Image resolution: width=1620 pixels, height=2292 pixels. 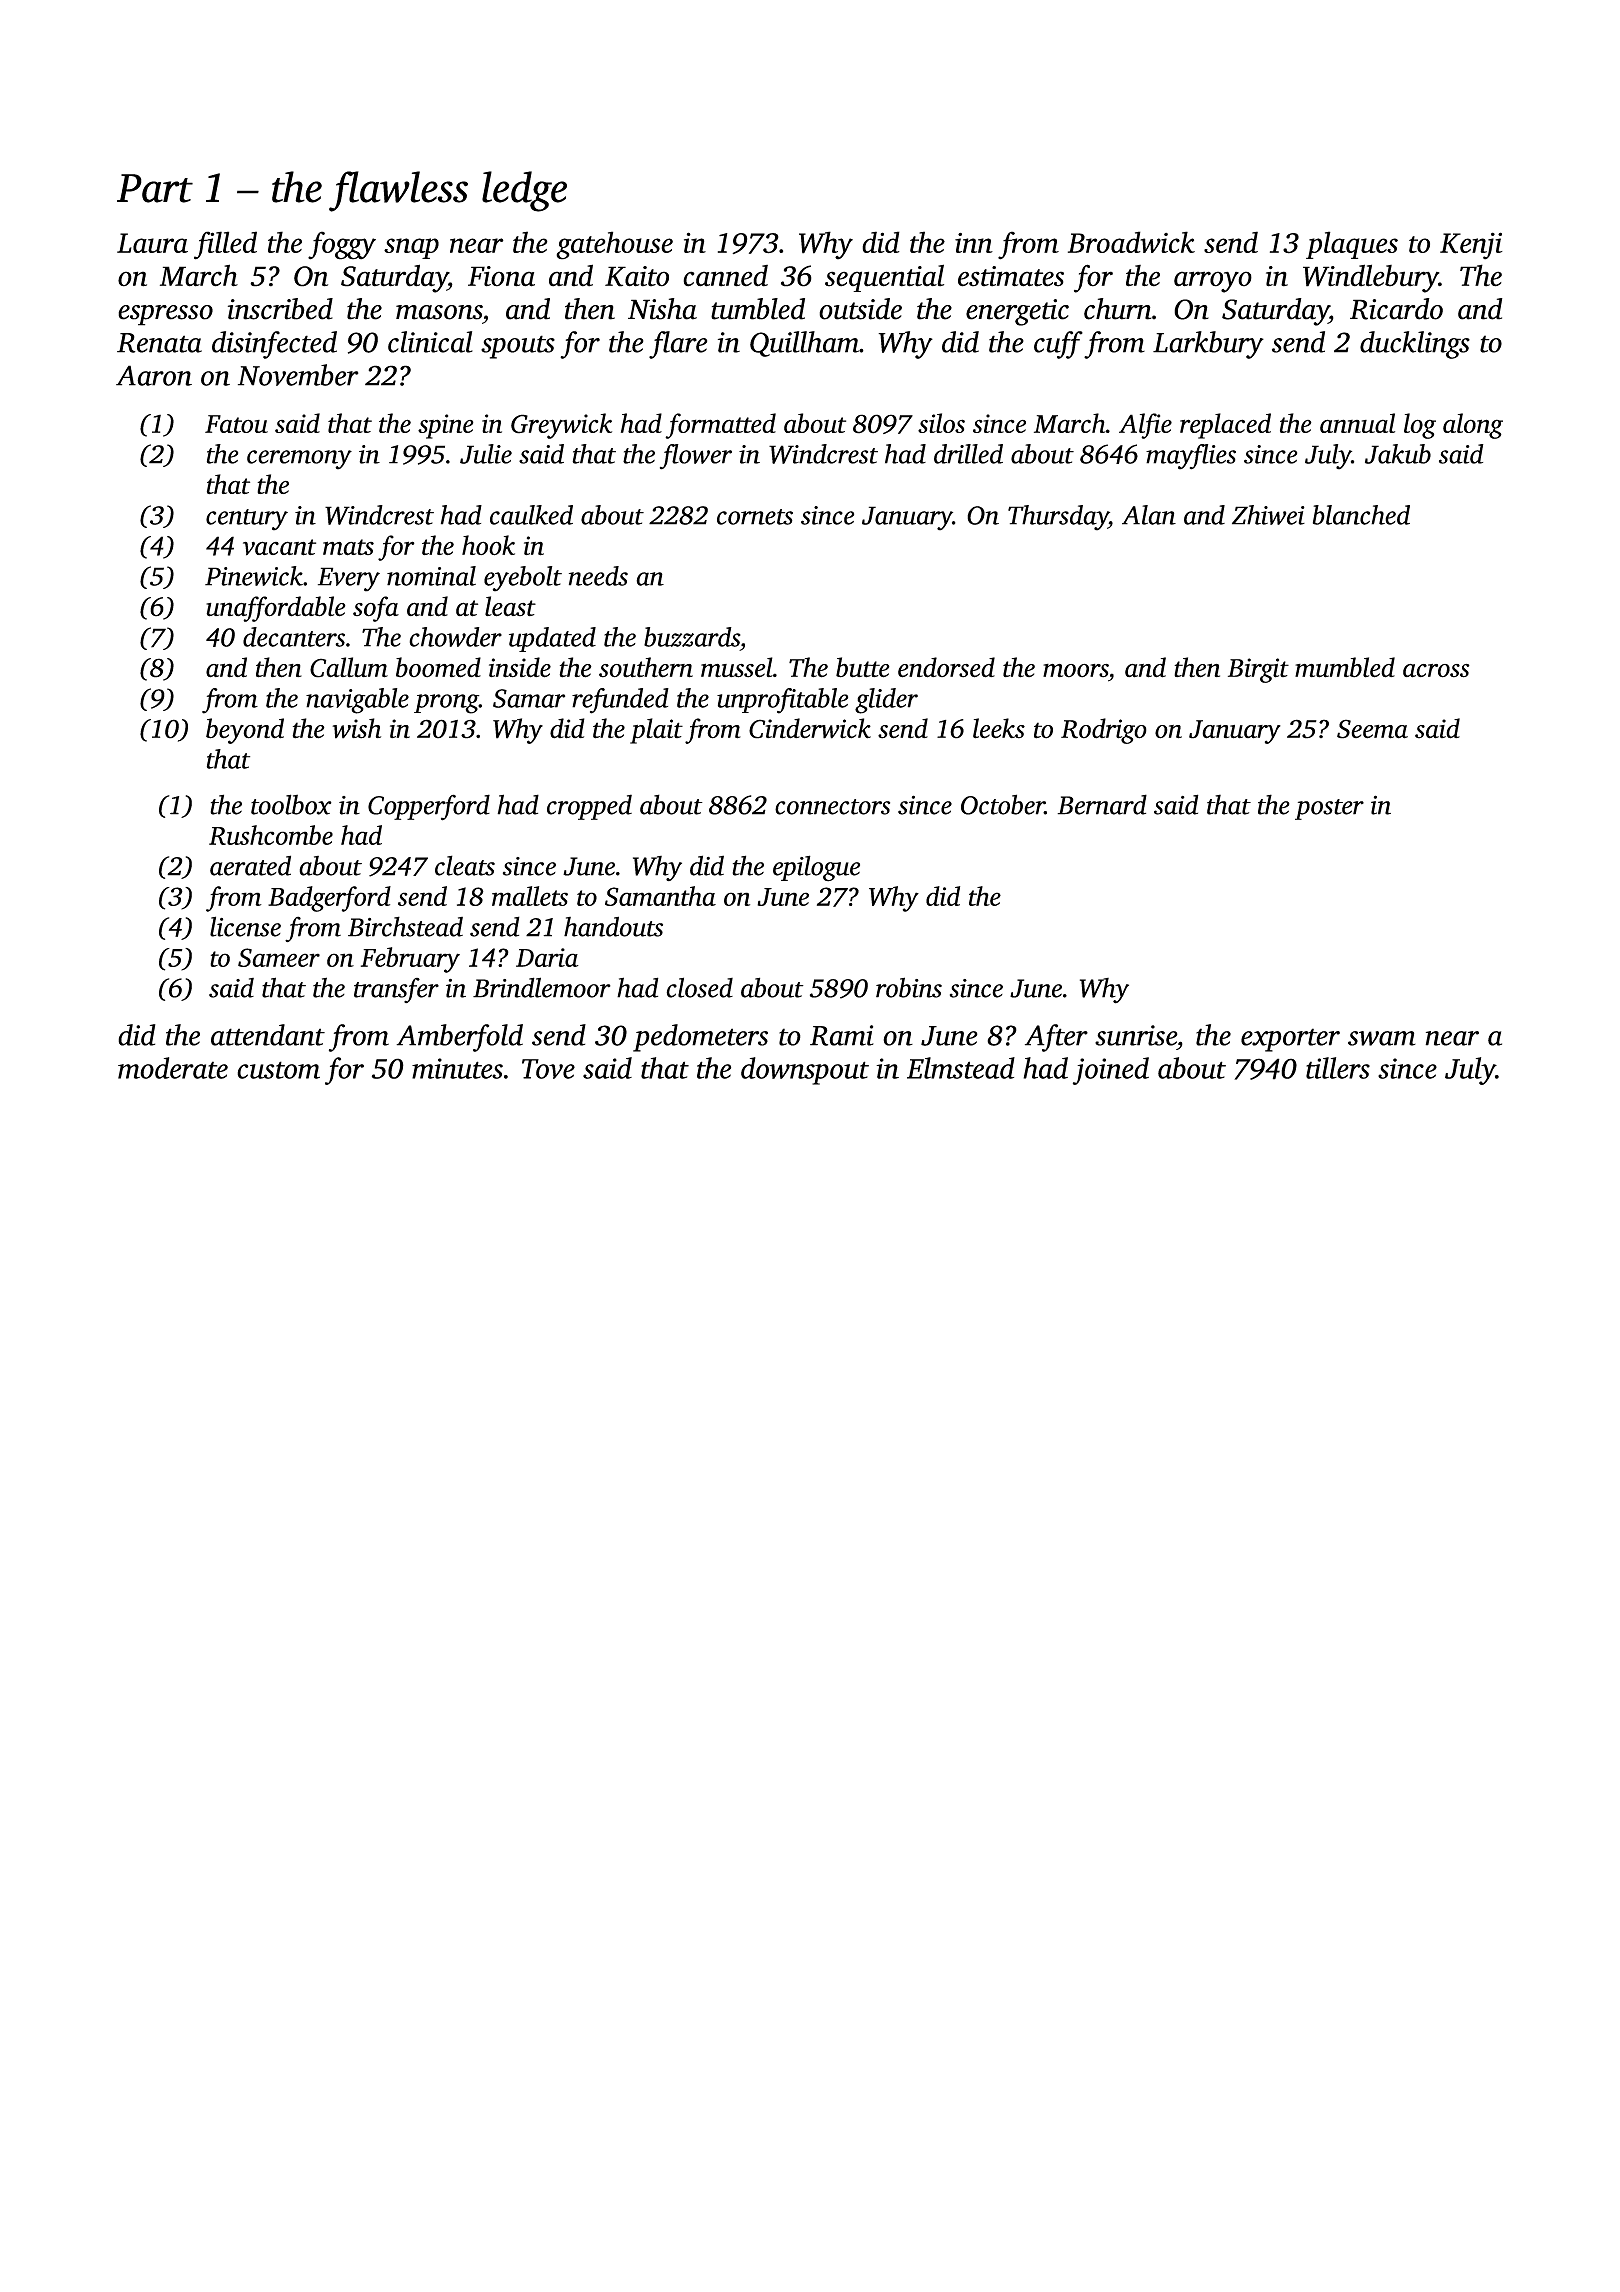 I want to click on November, so click(x=298, y=375).
